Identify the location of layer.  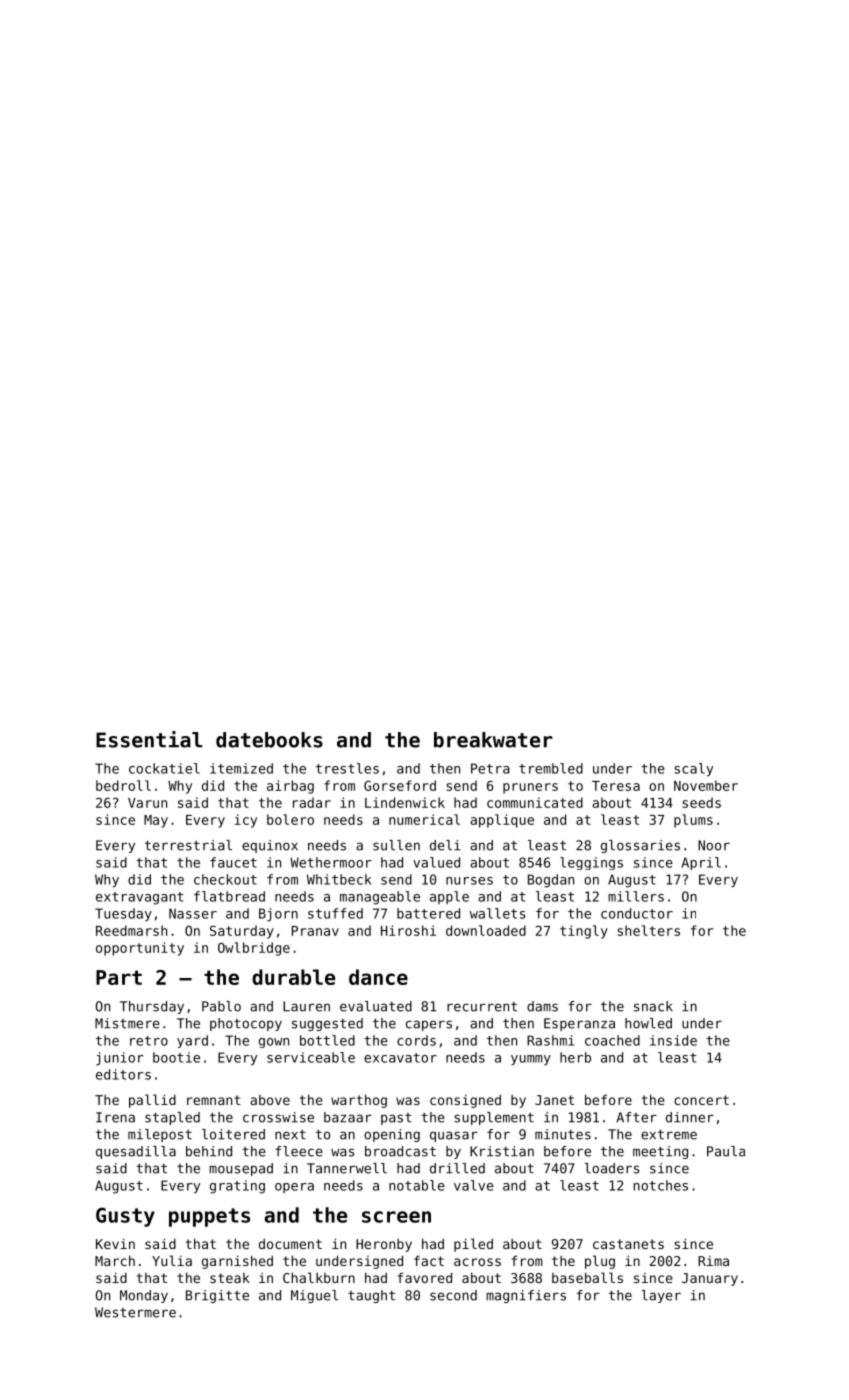
(661, 1296).
